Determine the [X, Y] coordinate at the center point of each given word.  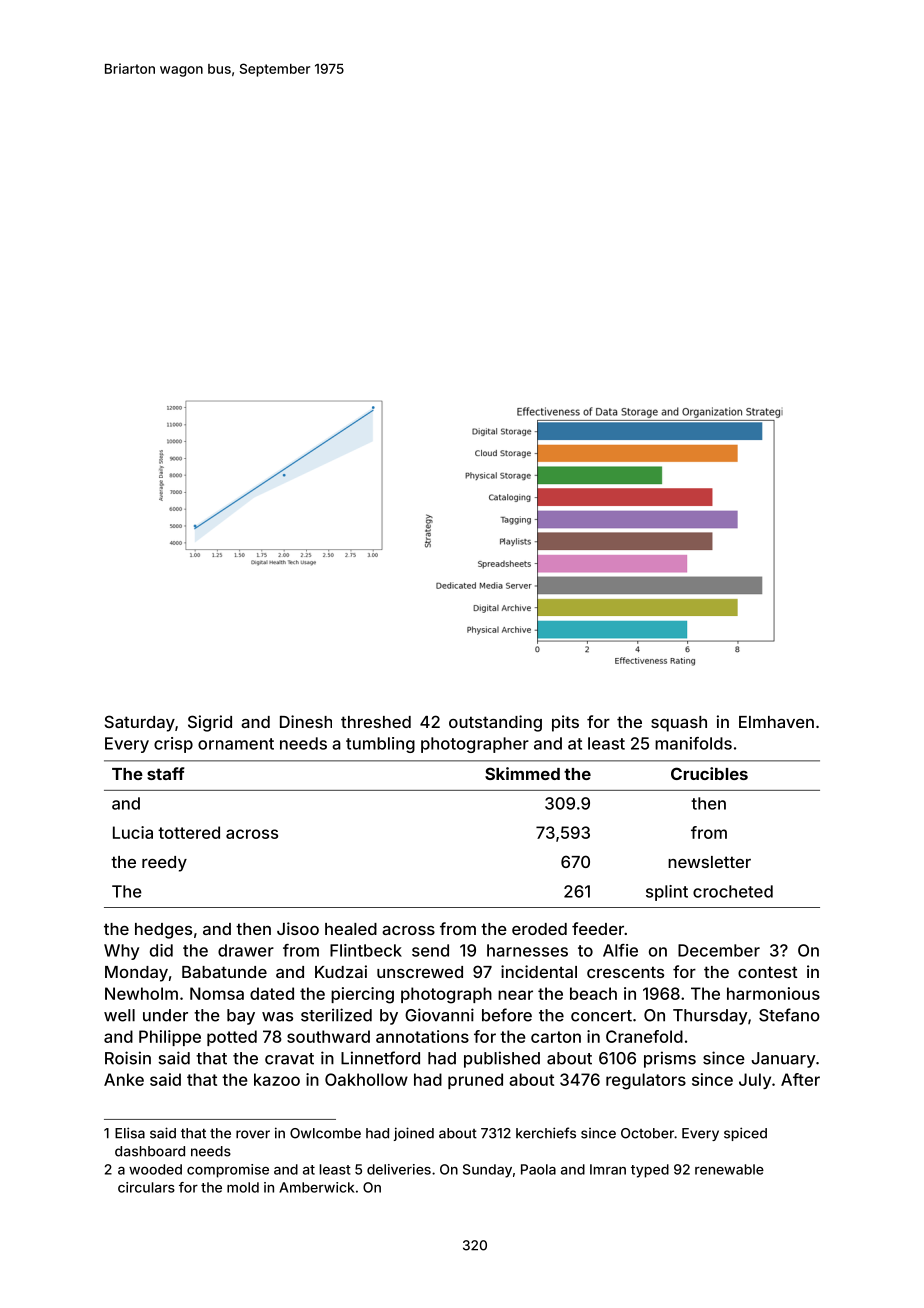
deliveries [399, 1169]
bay [241, 1017]
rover [253, 1134]
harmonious [773, 993]
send [430, 950]
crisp [173, 745]
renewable [729, 1169]
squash [679, 724]
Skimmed [522, 773]
